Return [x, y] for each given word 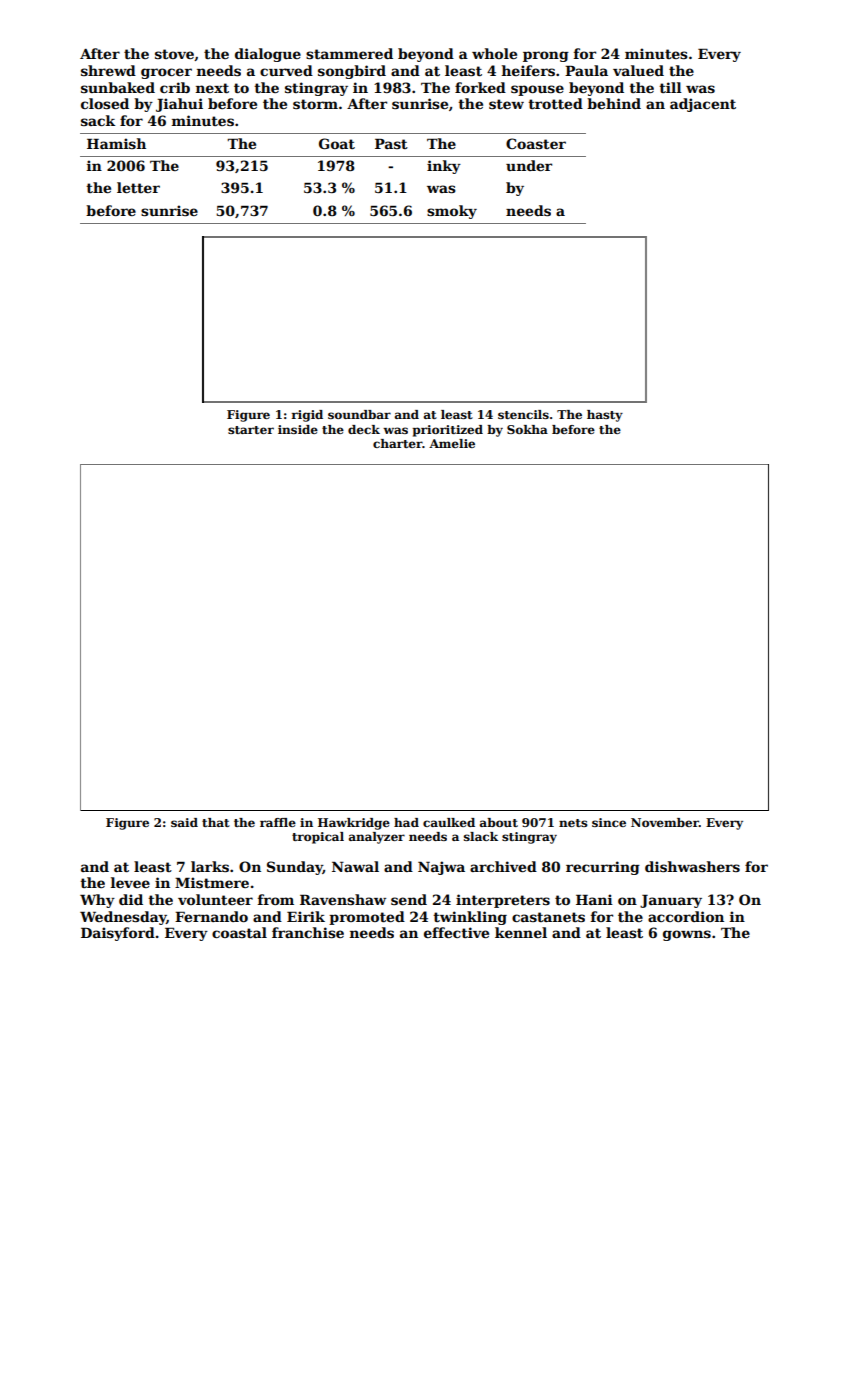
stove [174, 54]
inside [298, 429]
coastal [239, 932]
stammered [349, 53]
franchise [308, 932]
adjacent [703, 105]
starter [251, 430]
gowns [687, 935]
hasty [605, 416]
